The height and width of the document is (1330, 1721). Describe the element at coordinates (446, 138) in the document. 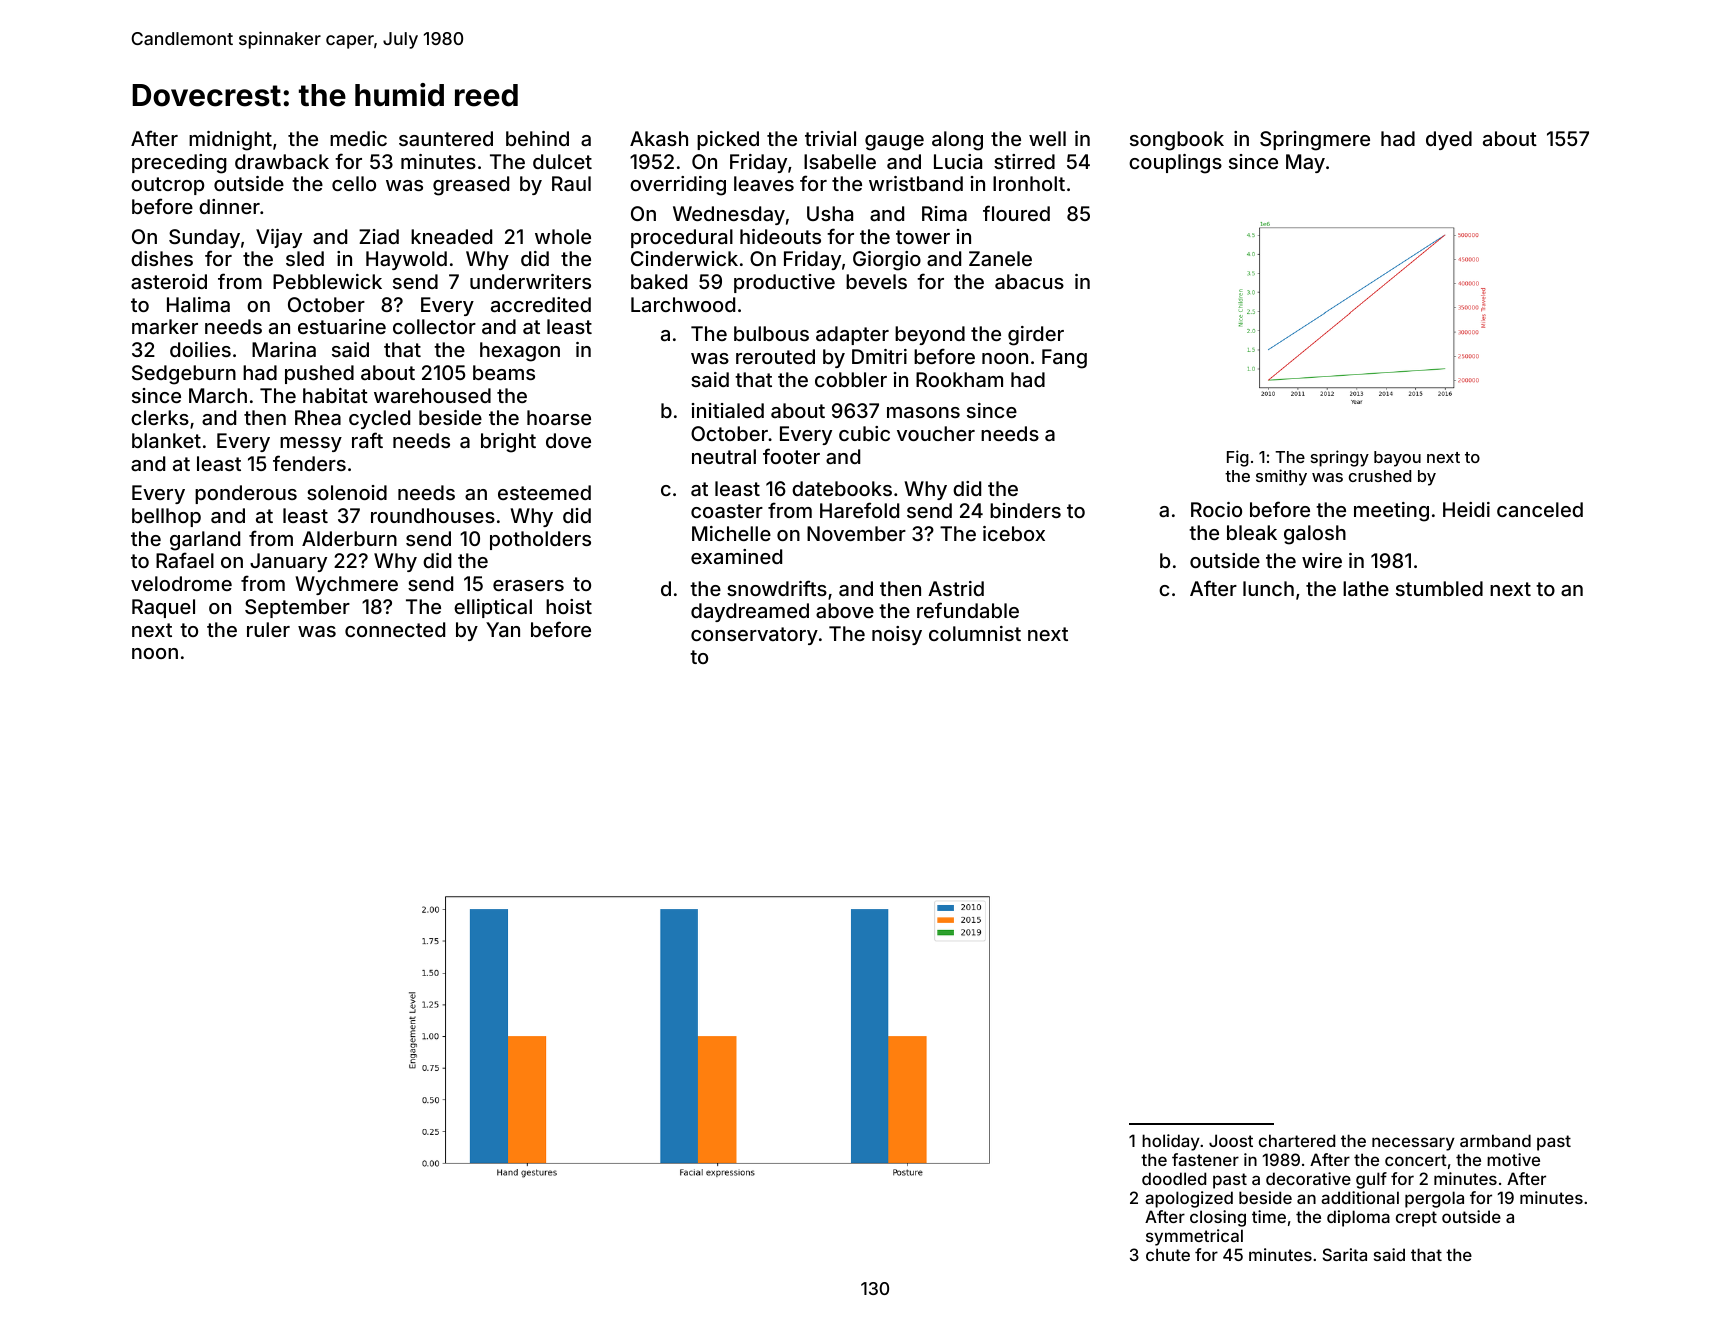

I see `sauntered` at that location.
